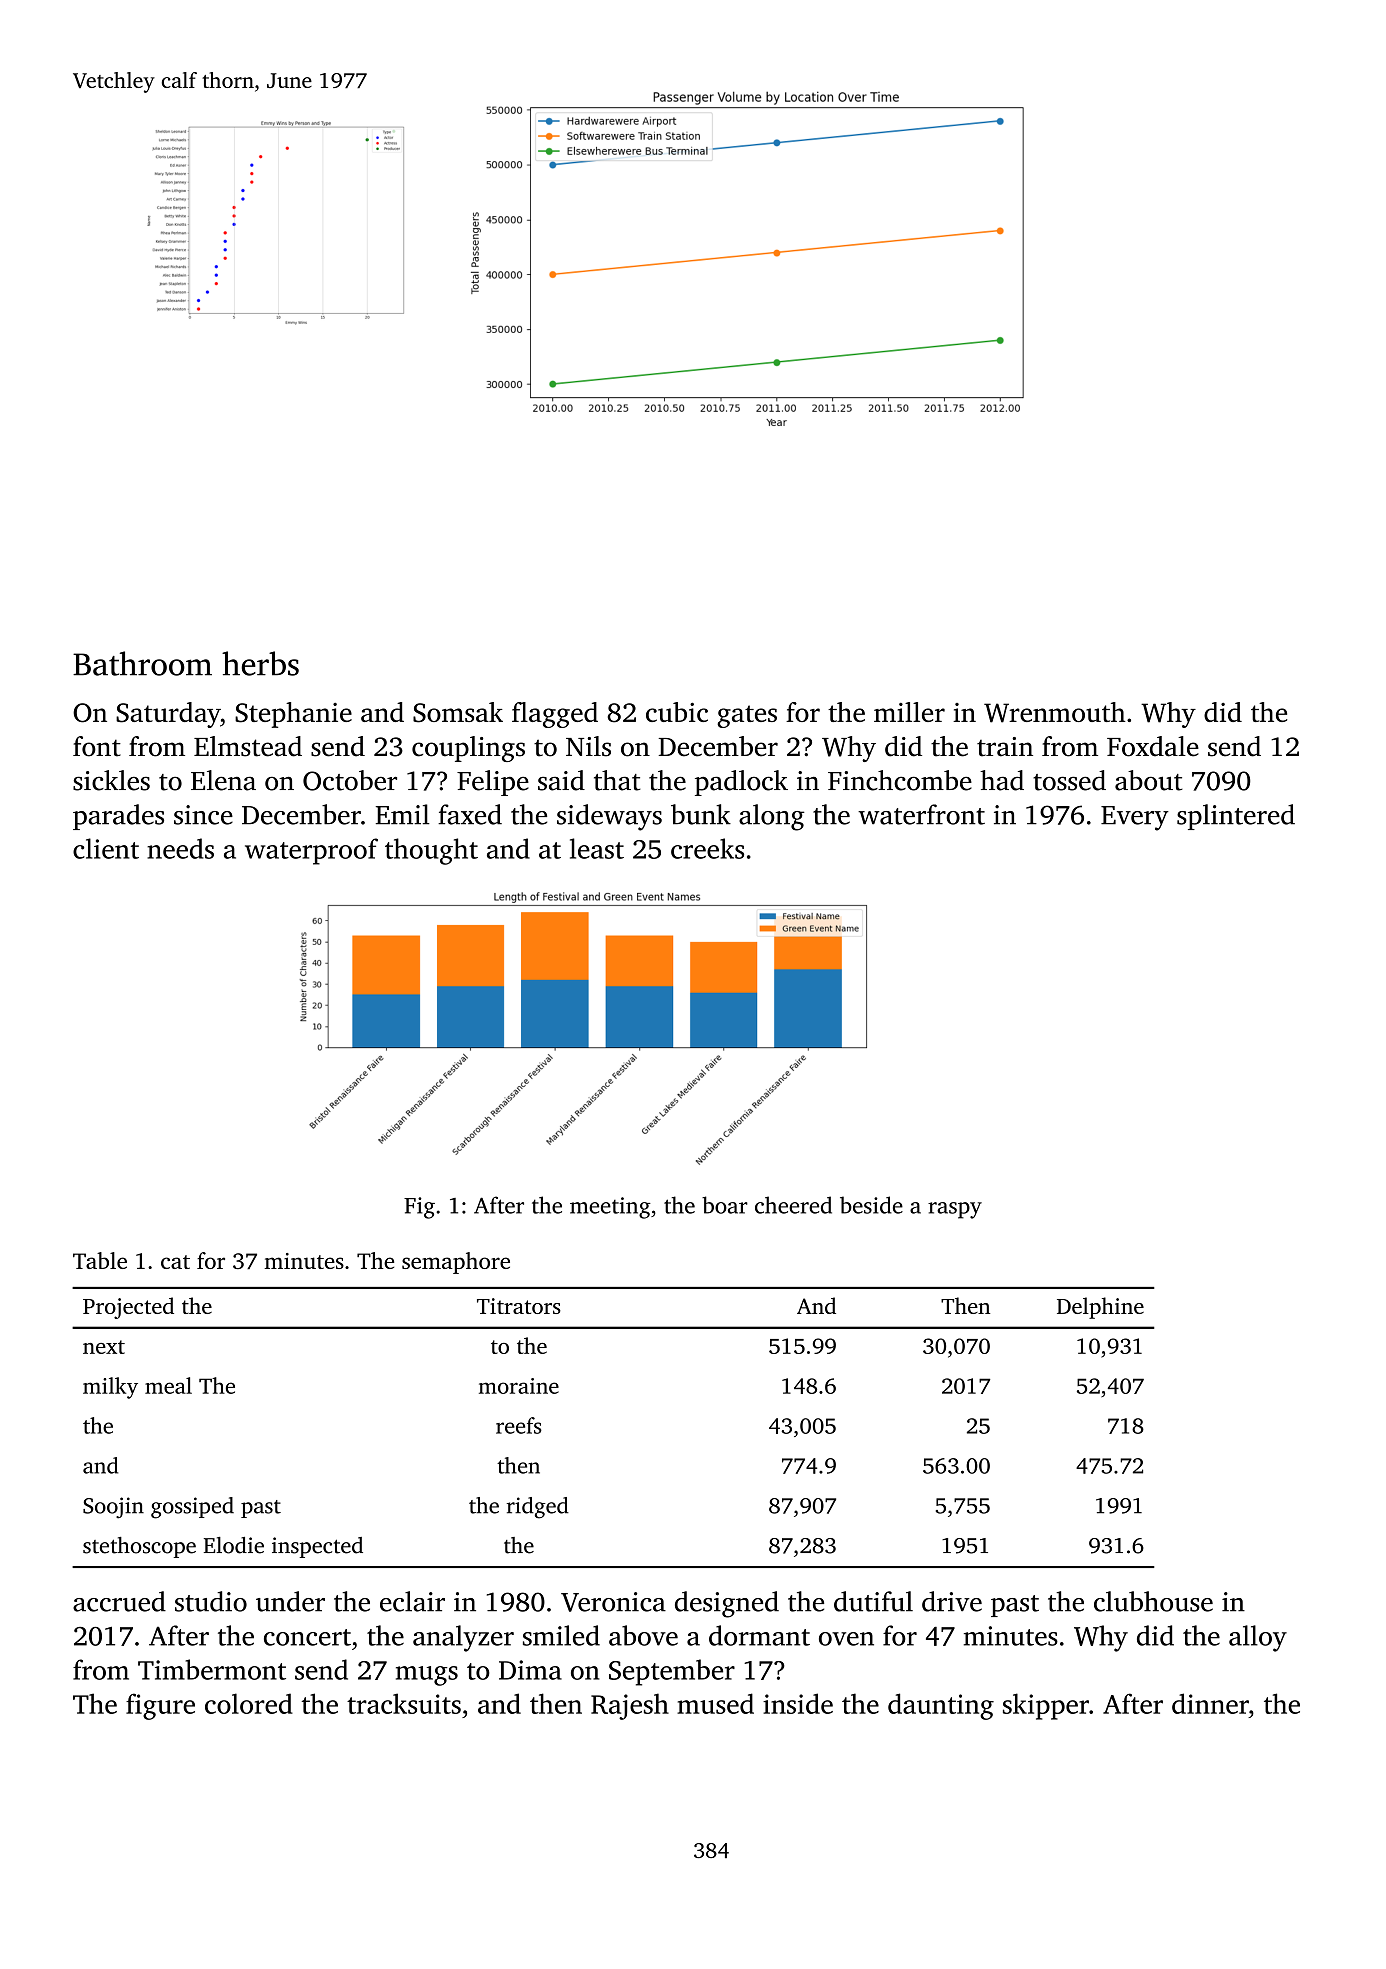 This document has width=1386, height=1969. I want to click on Foxdale, so click(1153, 746).
